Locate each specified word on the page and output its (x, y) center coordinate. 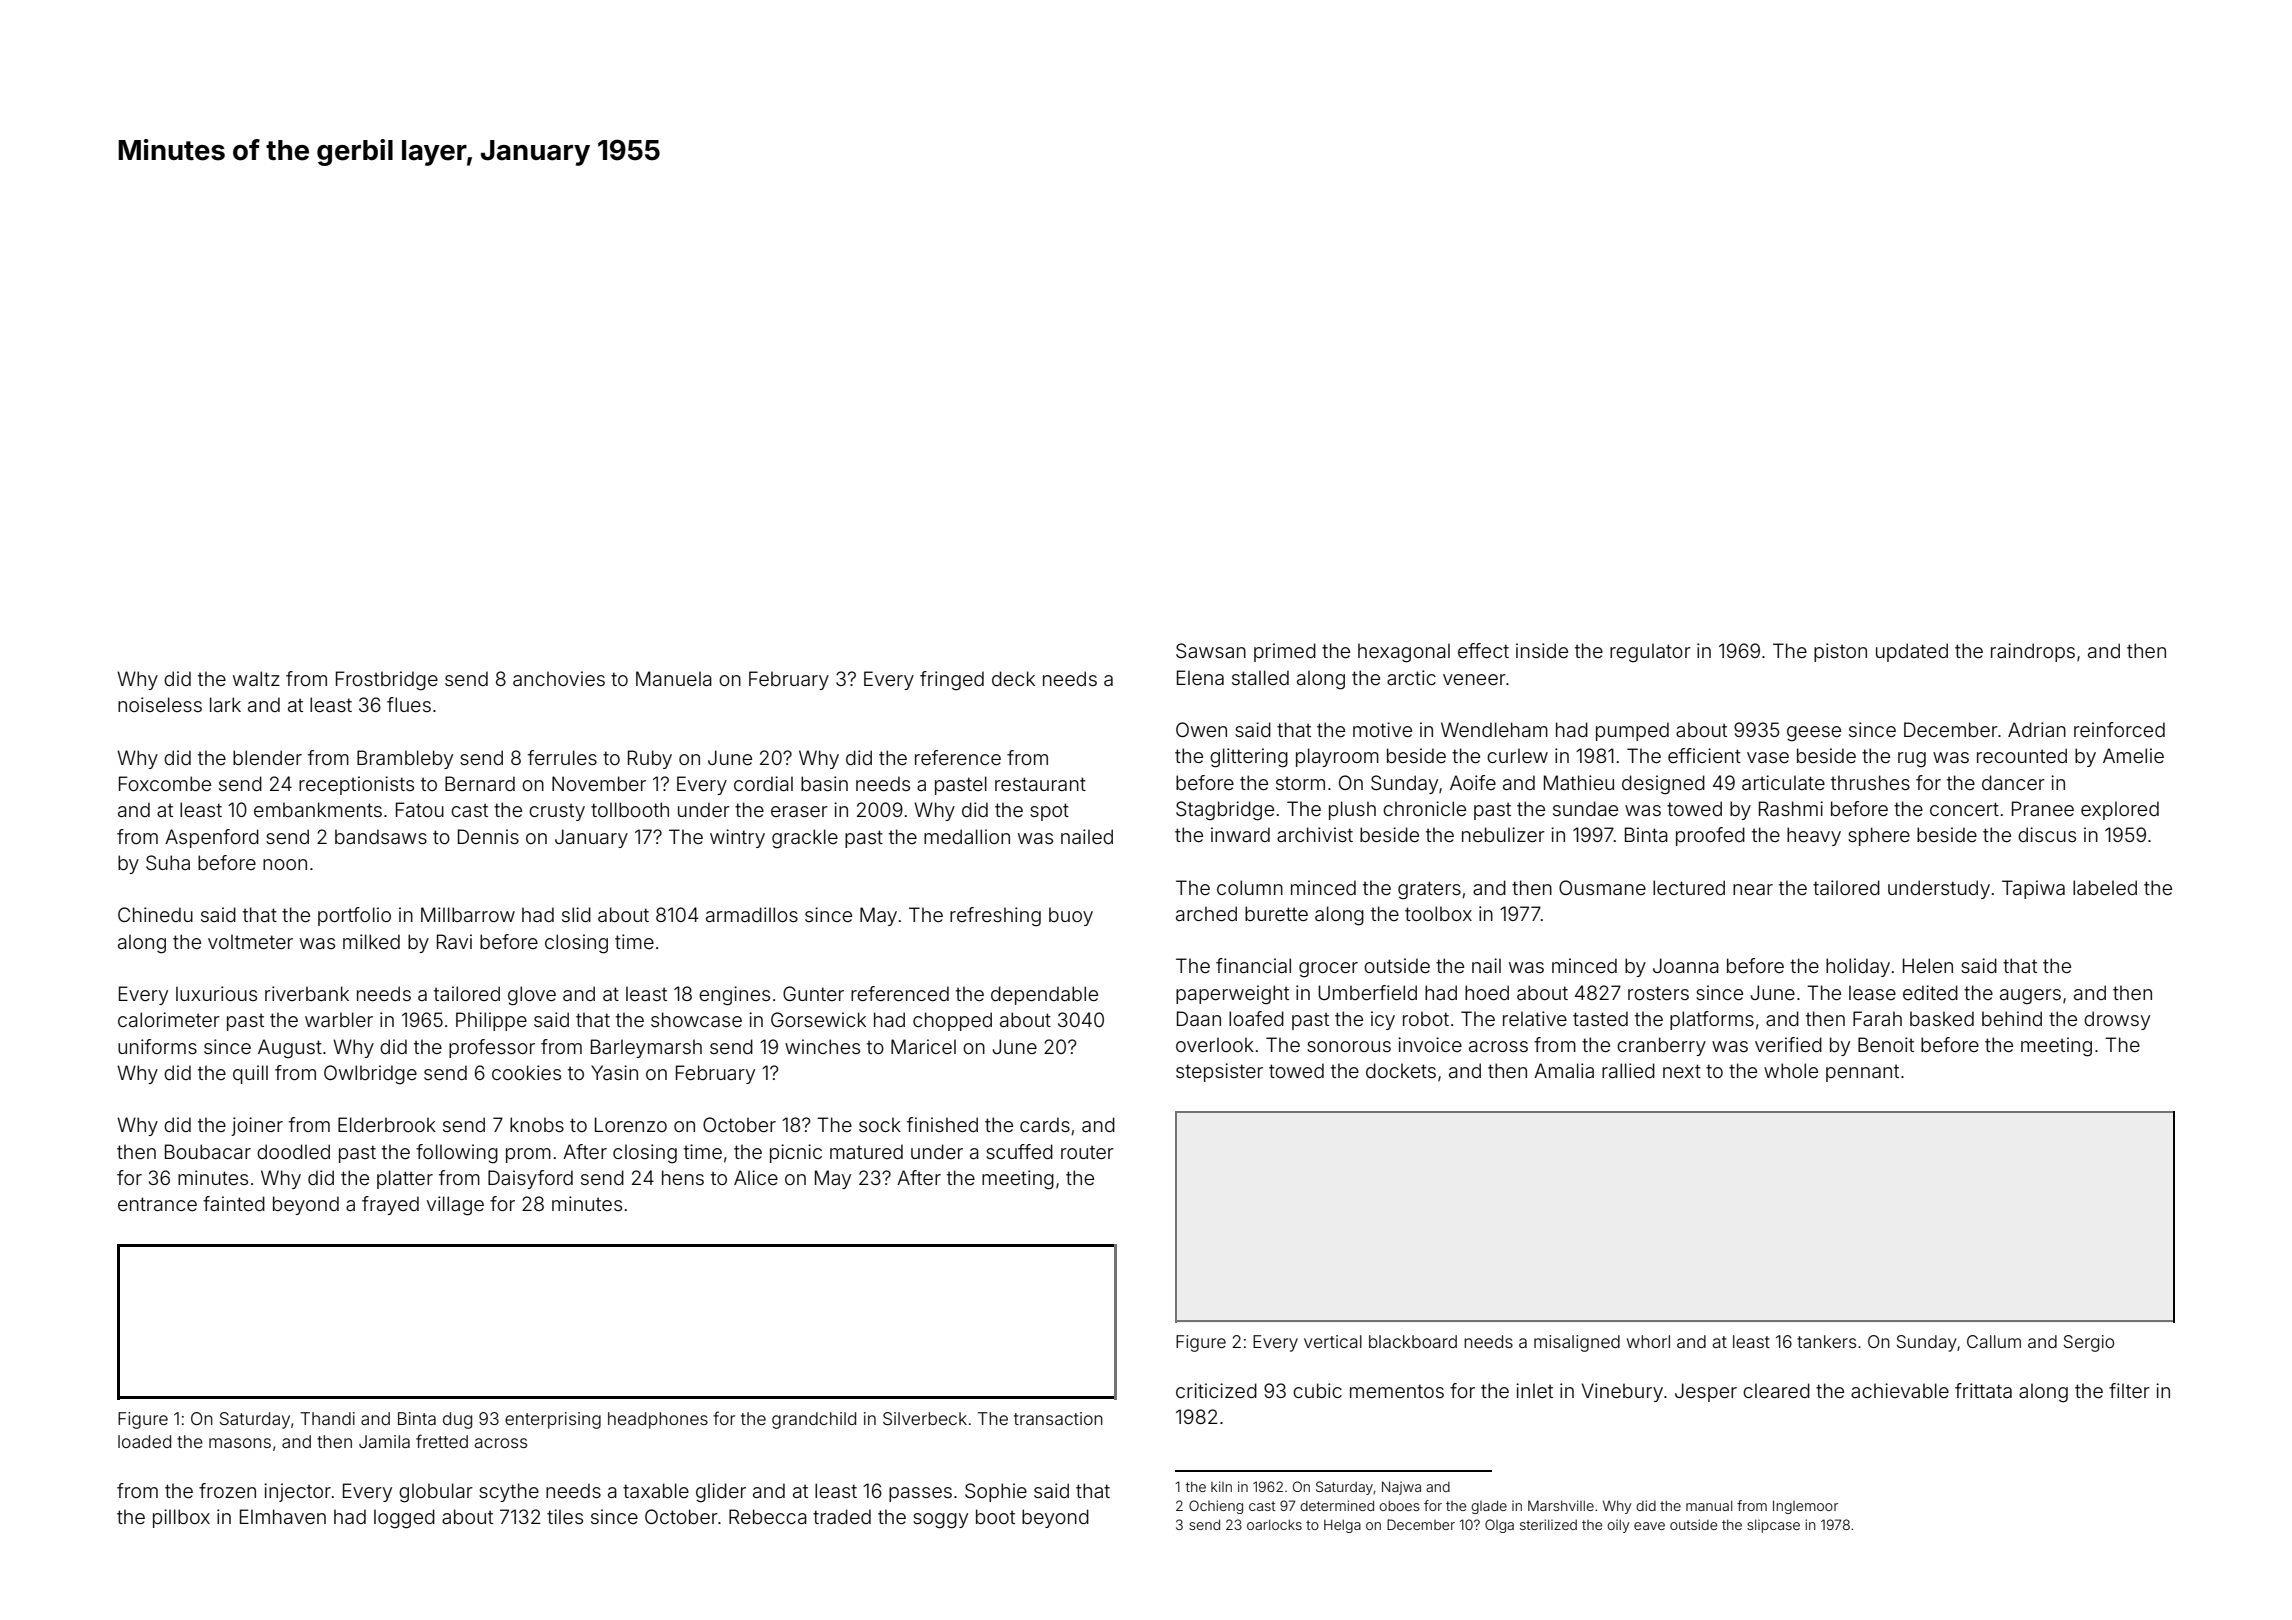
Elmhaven (283, 1516)
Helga (1342, 1526)
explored (2120, 810)
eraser (799, 811)
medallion (967, 836)
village (455, 1206)
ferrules (562, 757)
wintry (737, 838)
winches (822, 1046)
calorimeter (169, 1019)
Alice (756, 1177)
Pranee (2043, 808)
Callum (1994, 1341)
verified (1788, 1044)
